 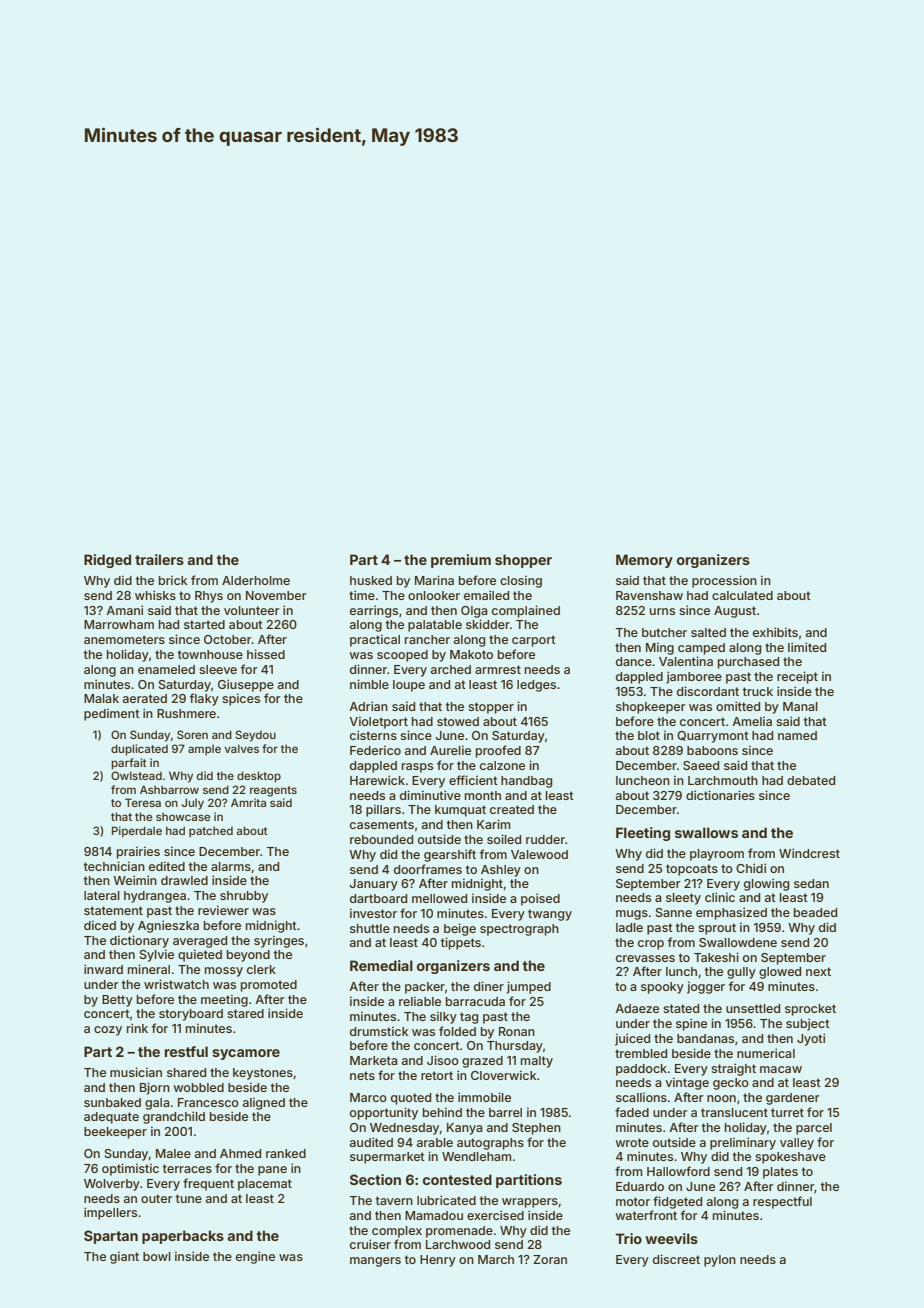 What do you see at coordinates (501, 871) in the screenshot?
I see `Ashley` at bounding box center [501, 871].
